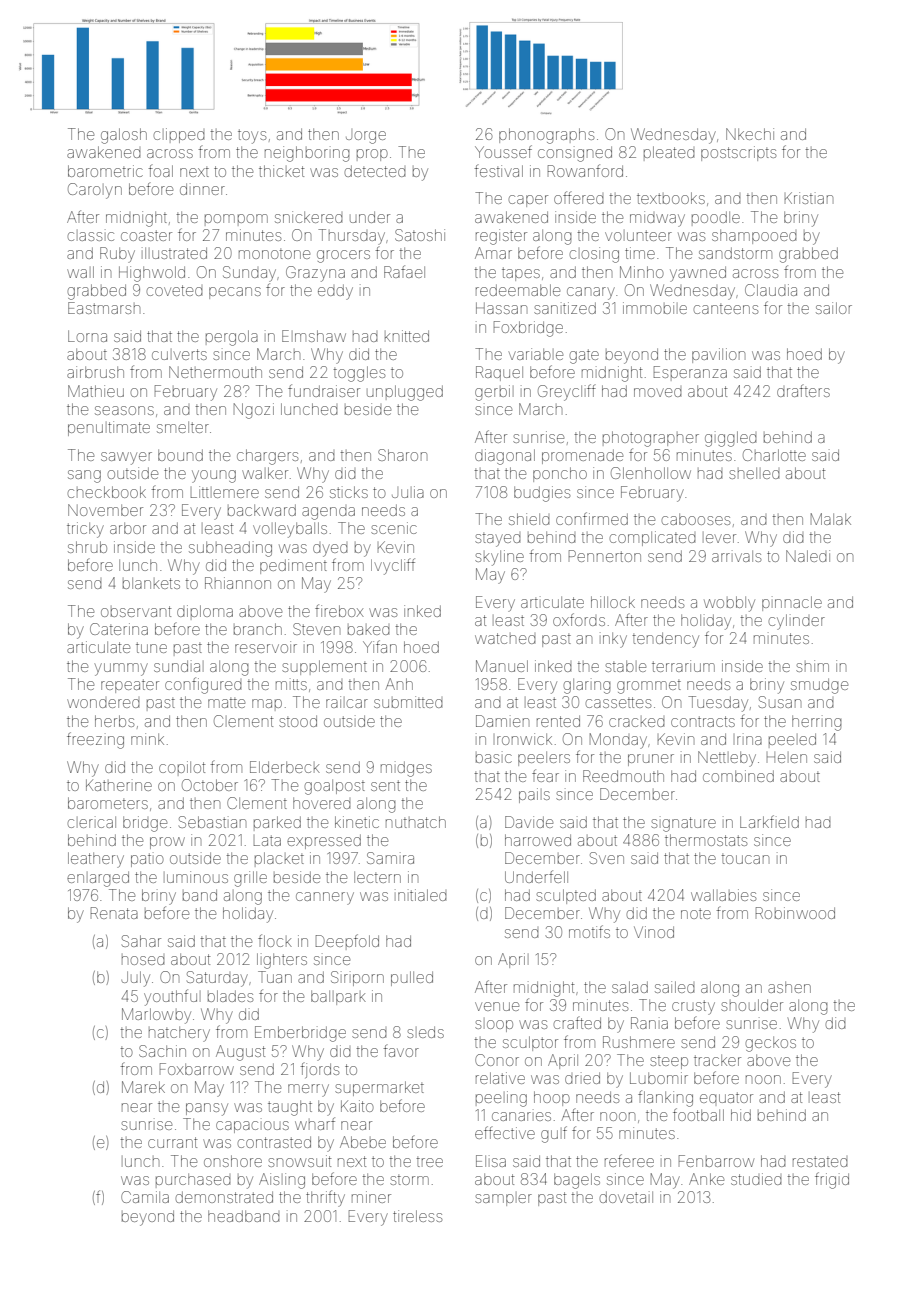 The height and width of the screenshot is (1314, 924). What do you see at coordinates (357, 822) in the screenshot?
I see `kinetic` at bounding box center [357, 822].
